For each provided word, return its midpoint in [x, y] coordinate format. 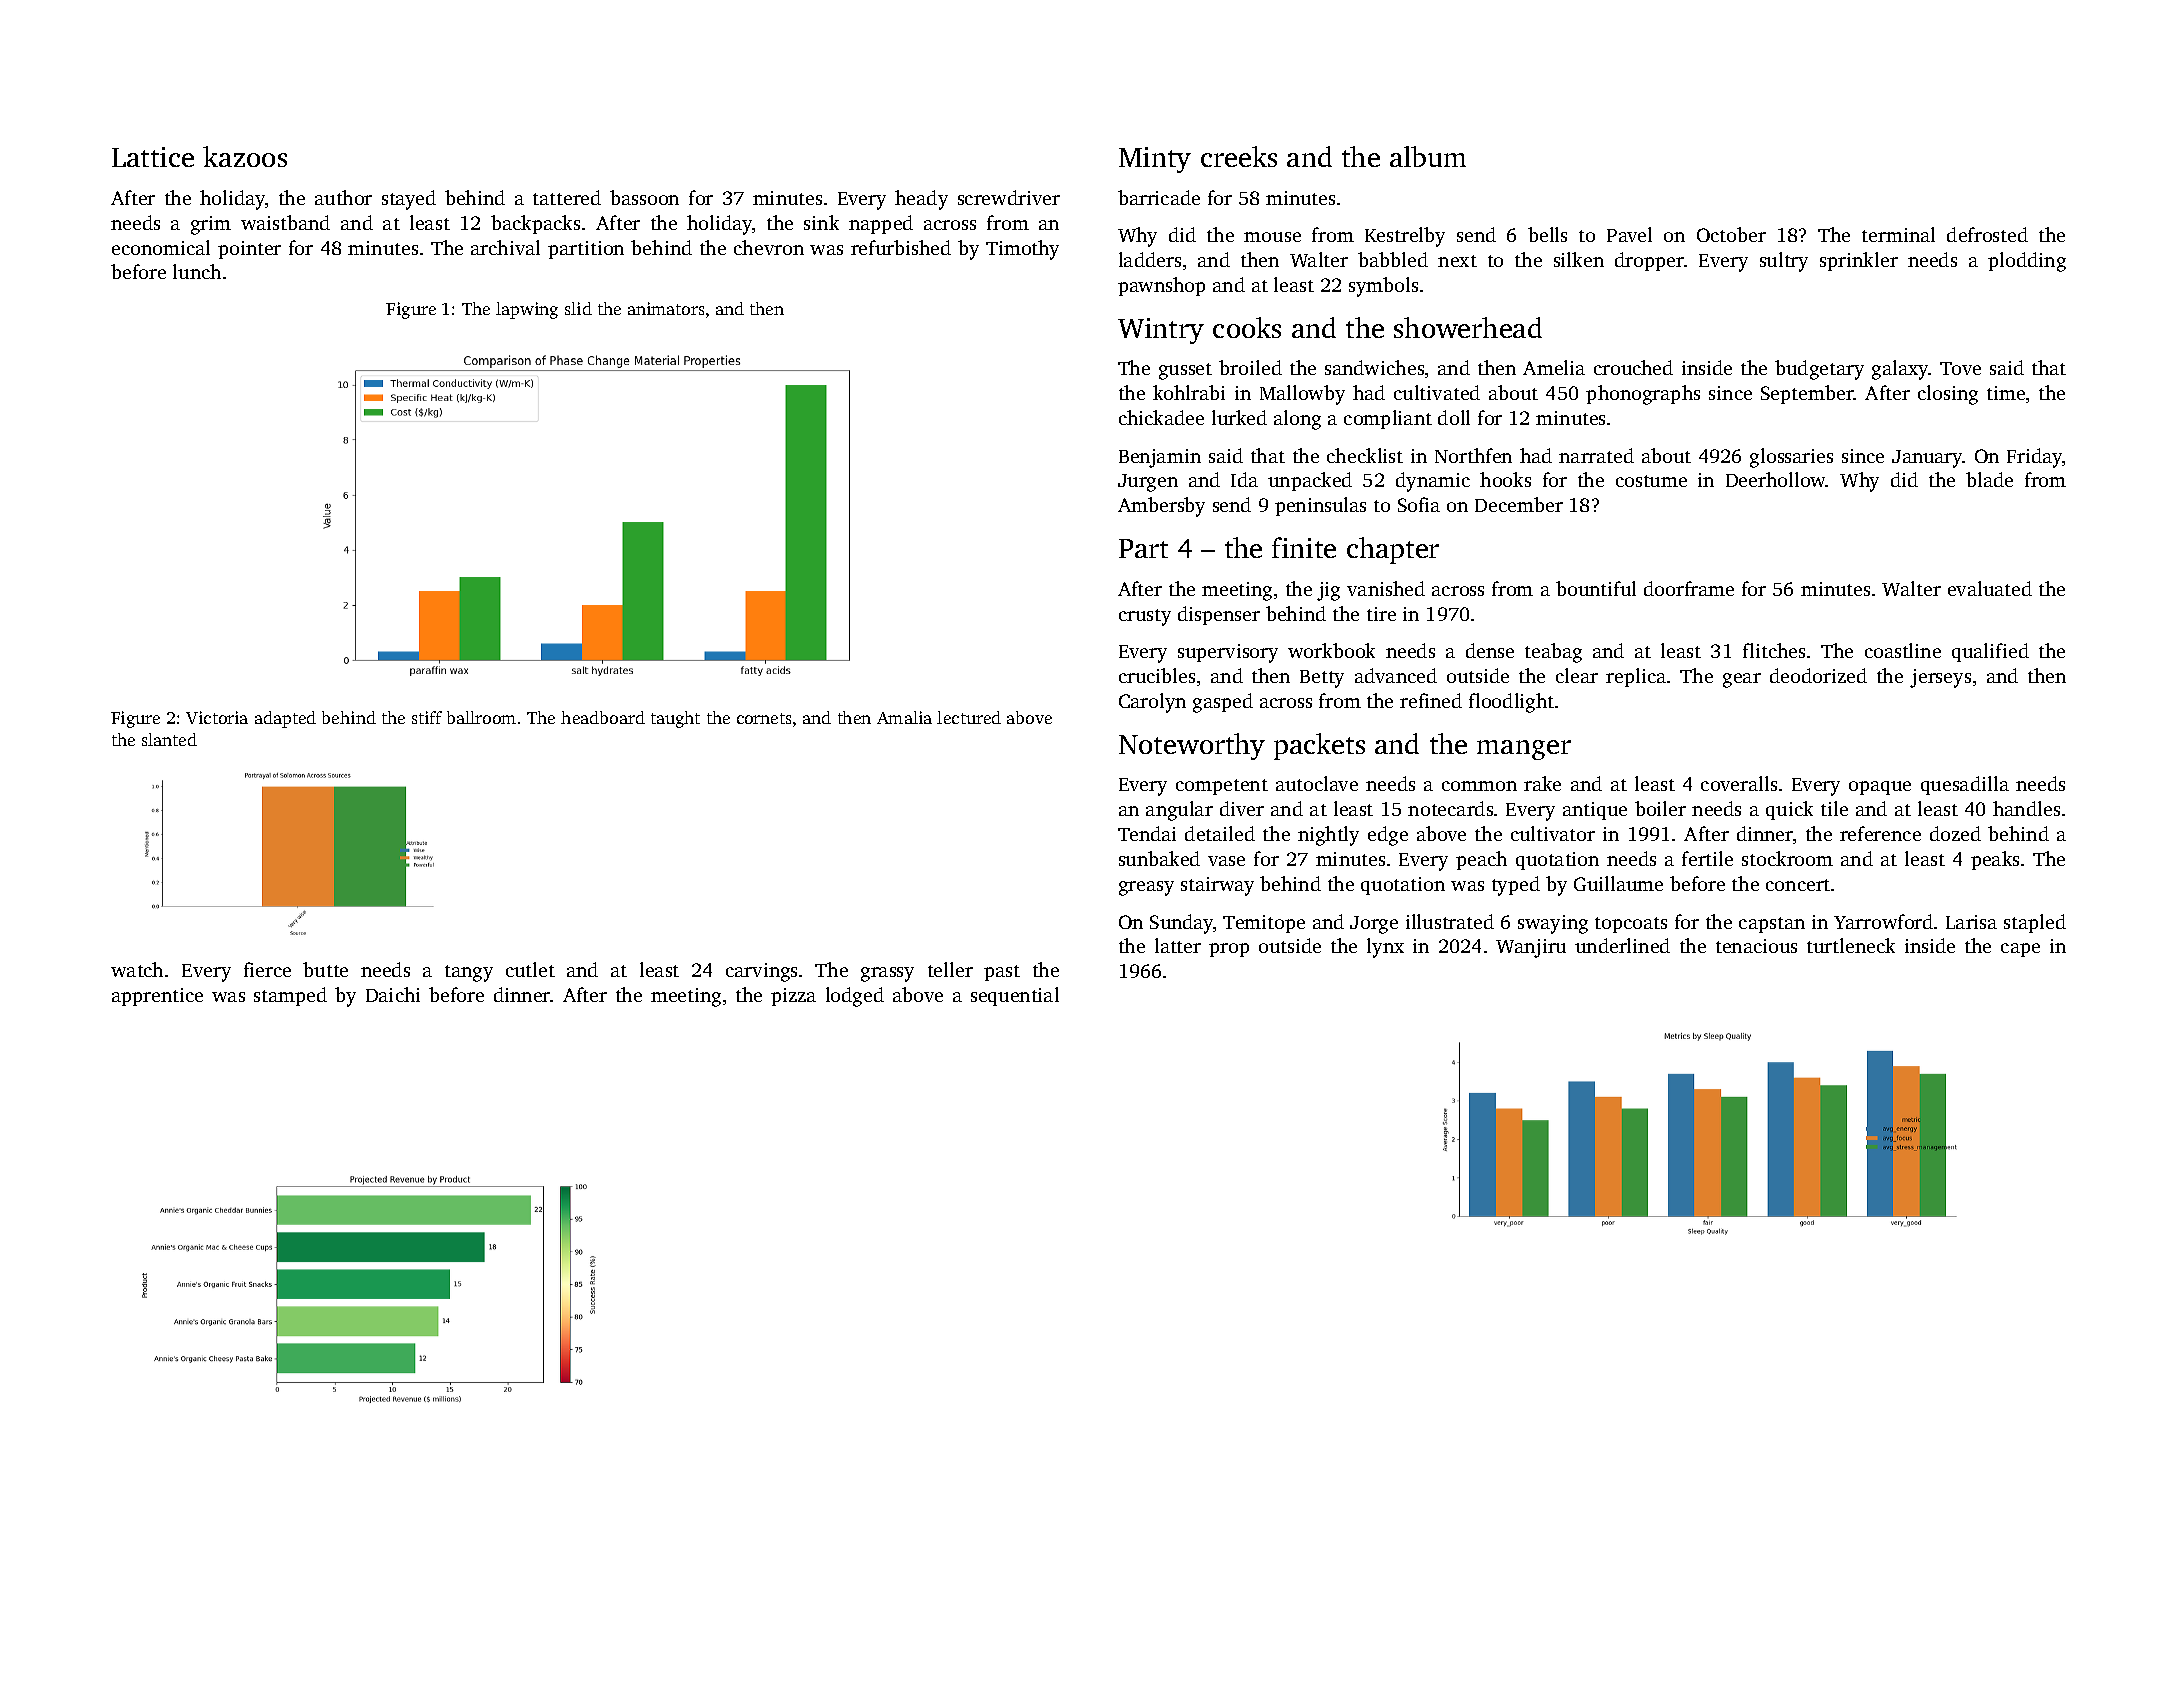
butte [325, 969]
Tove [1960, 368]
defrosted [1987, 234]
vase [1226, 861]
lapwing [527, 310]
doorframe [1689, 588]
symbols [1383, 287]
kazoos [245, 156]
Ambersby [1161, 507]
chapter [1393, 550]
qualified [1990, 652]
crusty [1145, 617]
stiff [427, 717]
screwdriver [1009, 197]
